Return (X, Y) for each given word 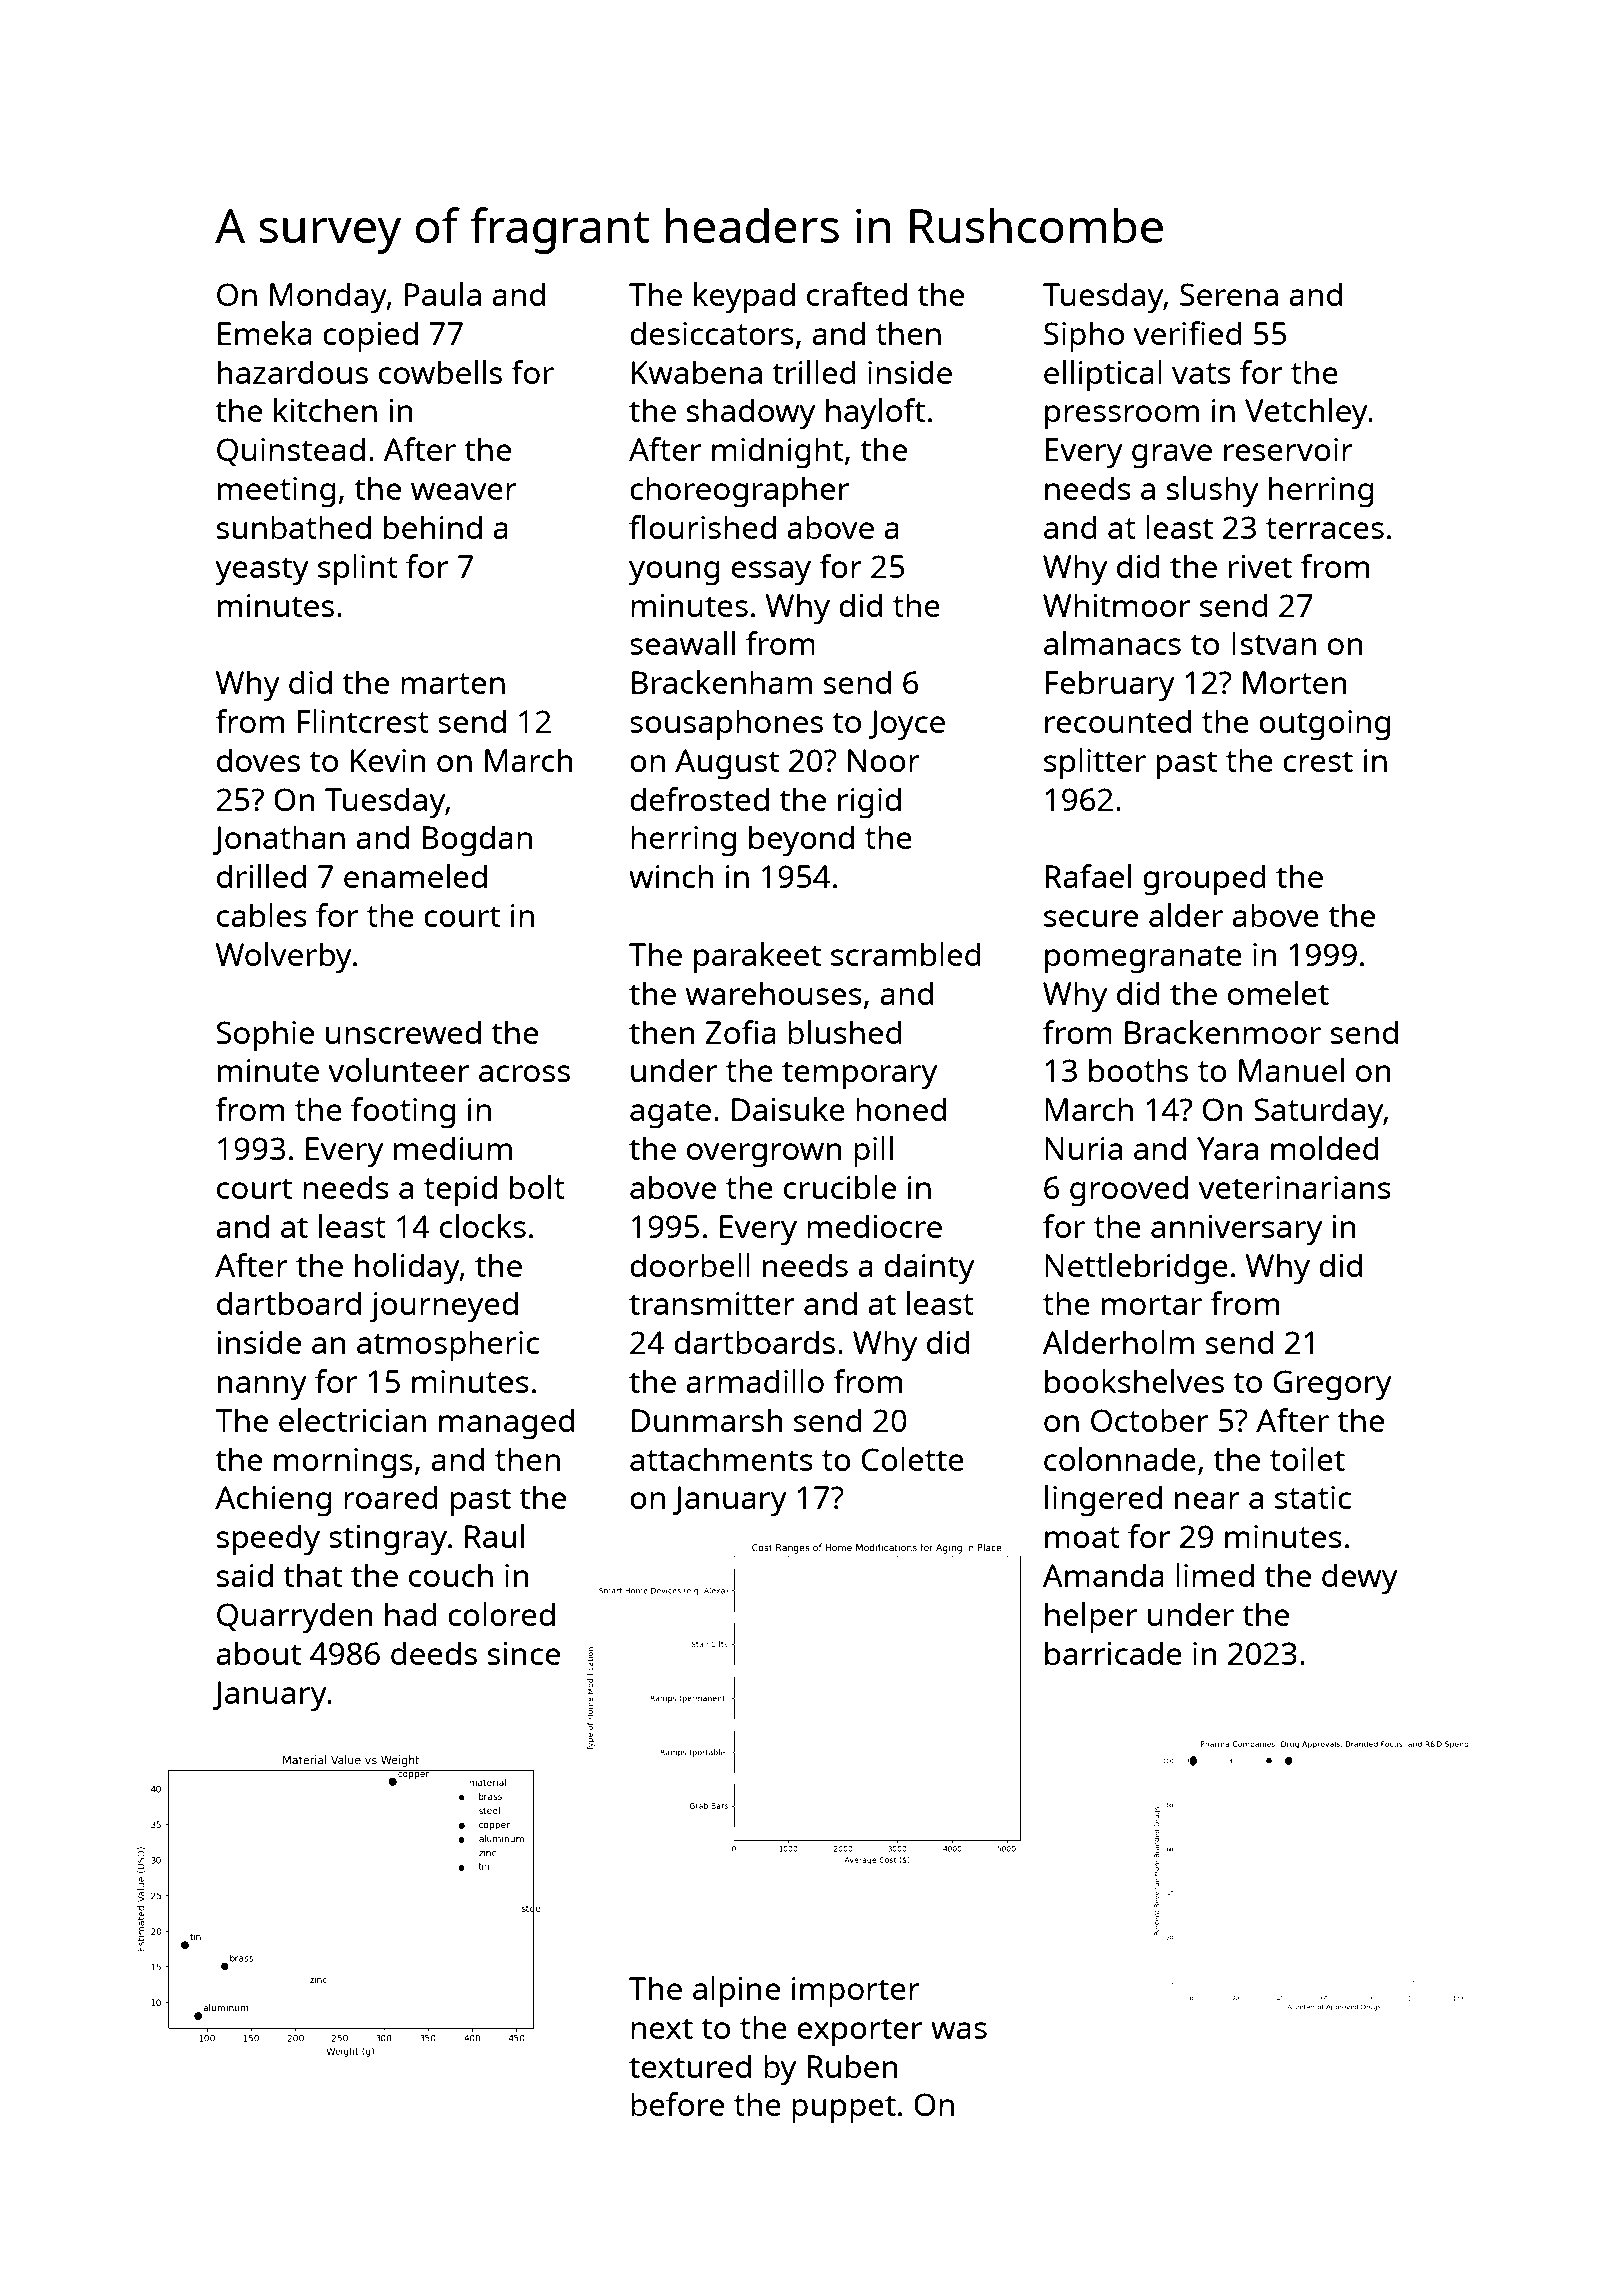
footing (403, 1113)
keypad (744, 298)
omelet (1278, 993)
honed (901, 1109)
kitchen (325, 410)
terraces (1325, 528)
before (677, 2104)
